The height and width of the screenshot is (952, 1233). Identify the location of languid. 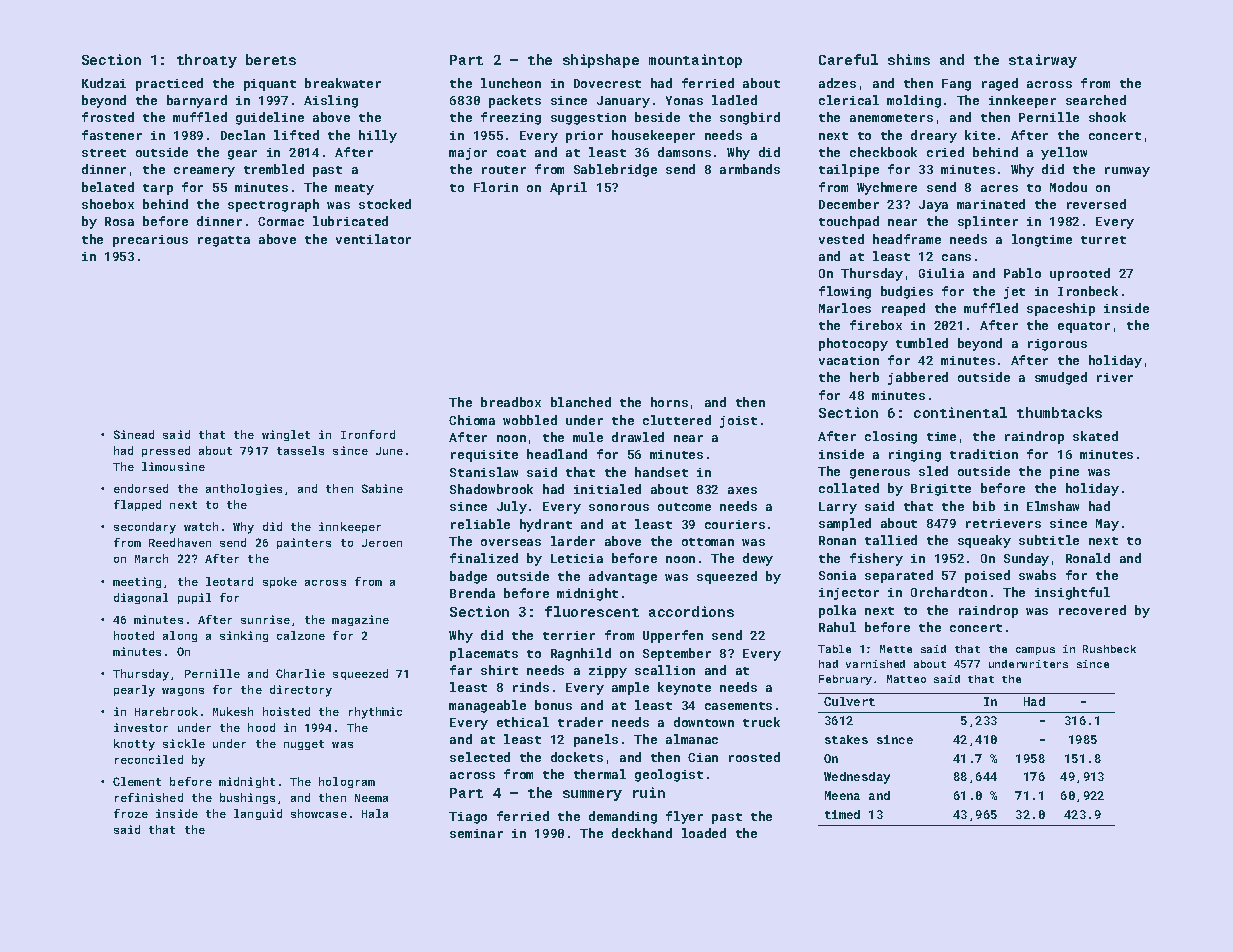
(258, 814).
